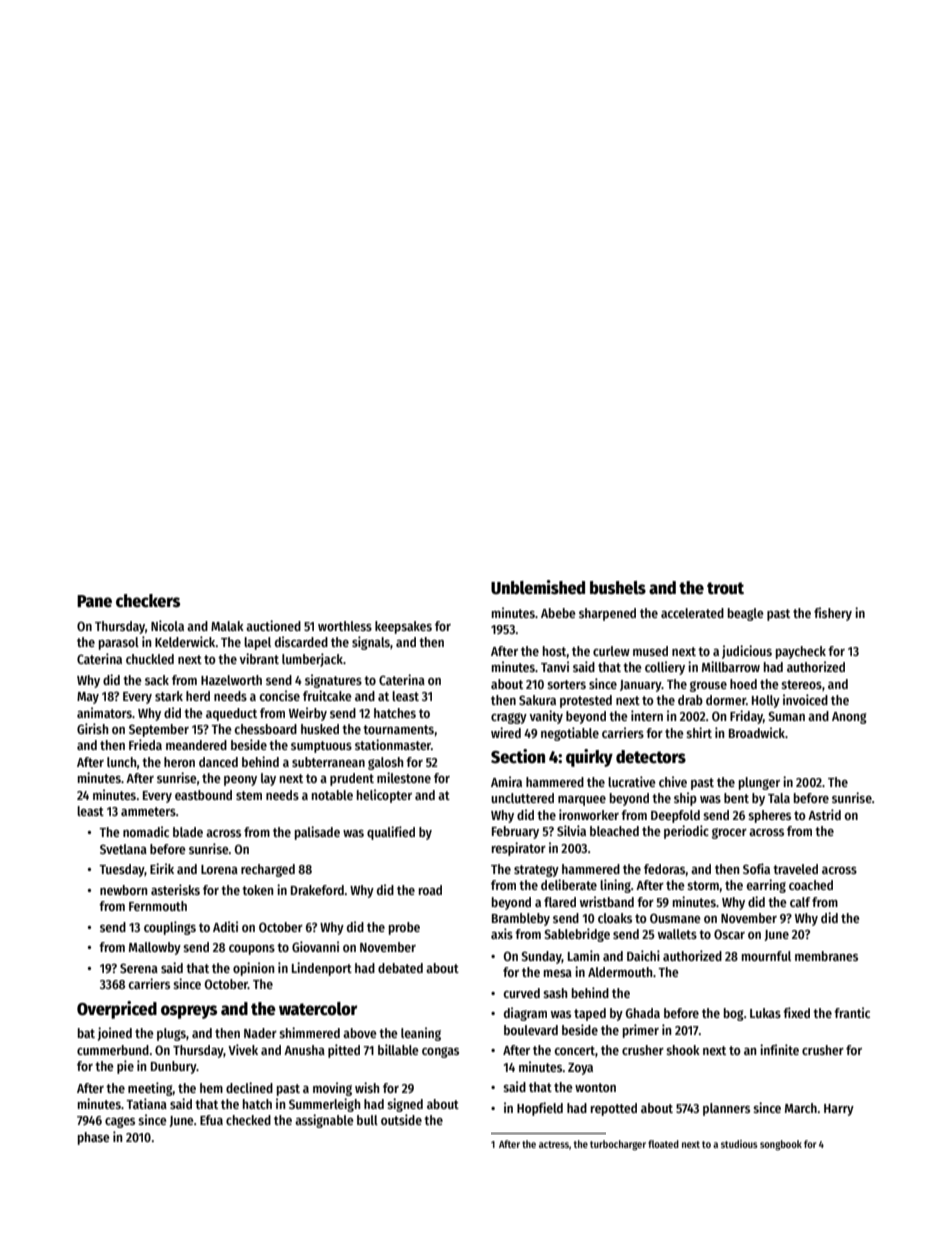  I want to click on Sakura, so click(537, 700).
